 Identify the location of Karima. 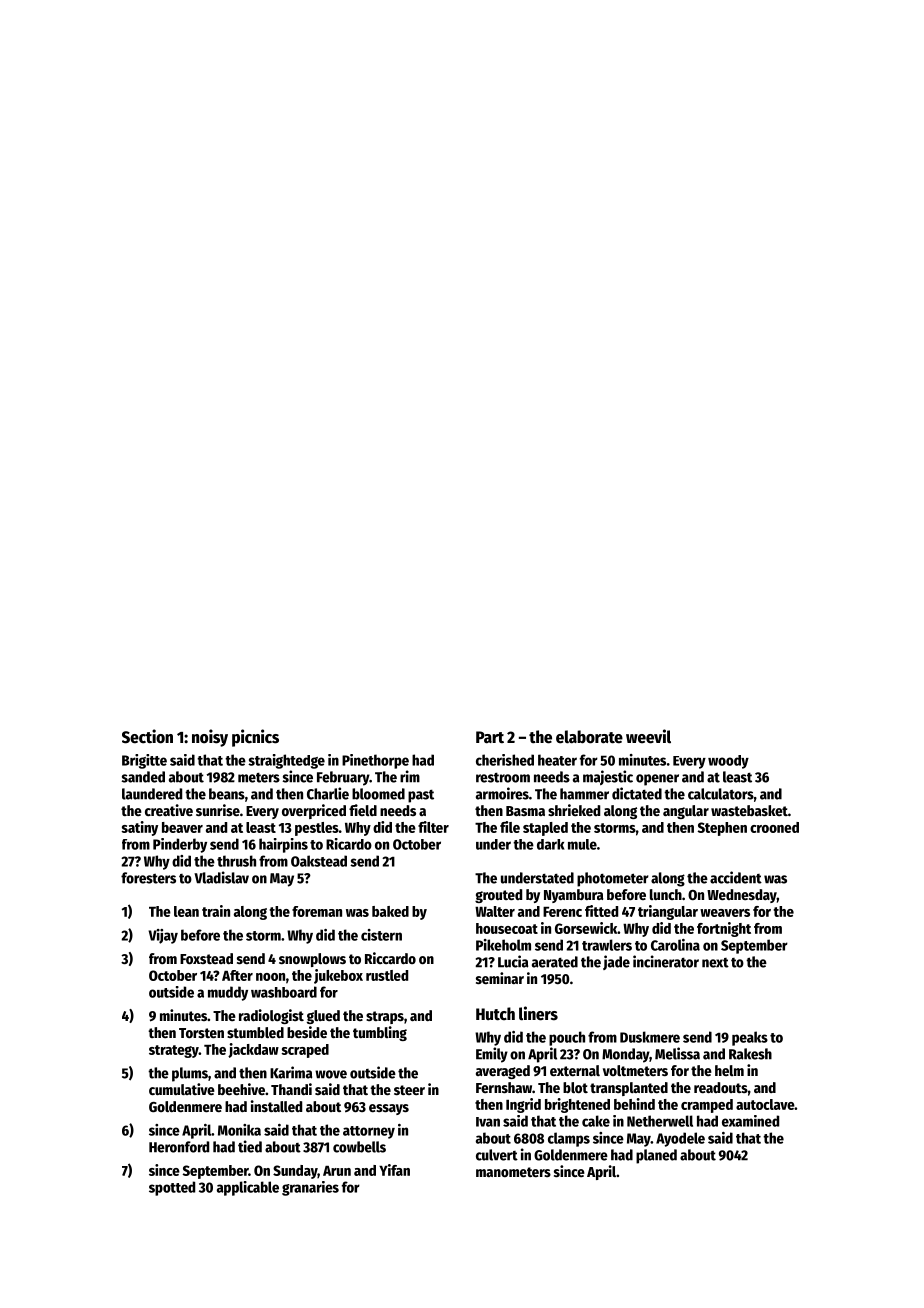
(291, 1072).
